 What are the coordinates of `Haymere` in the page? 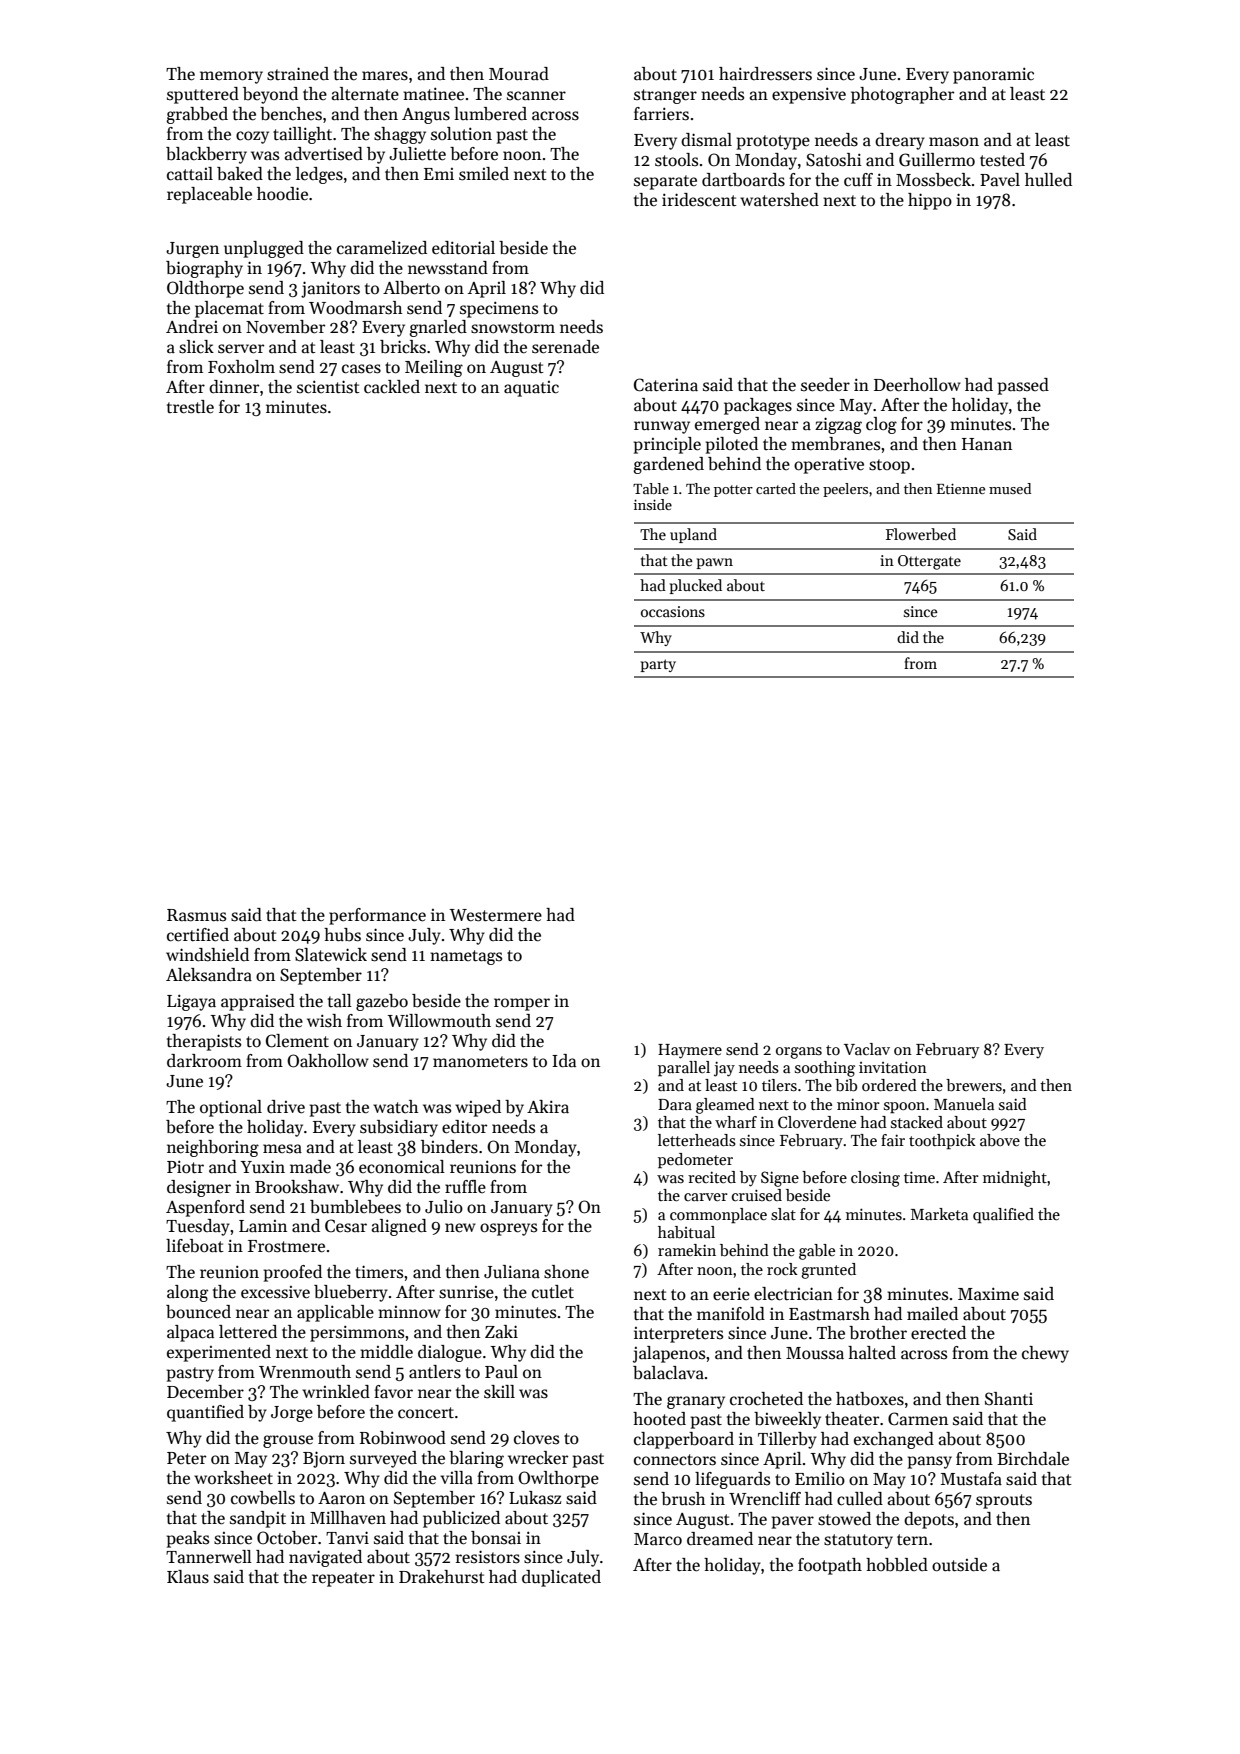 It's located at (690, 1051).
